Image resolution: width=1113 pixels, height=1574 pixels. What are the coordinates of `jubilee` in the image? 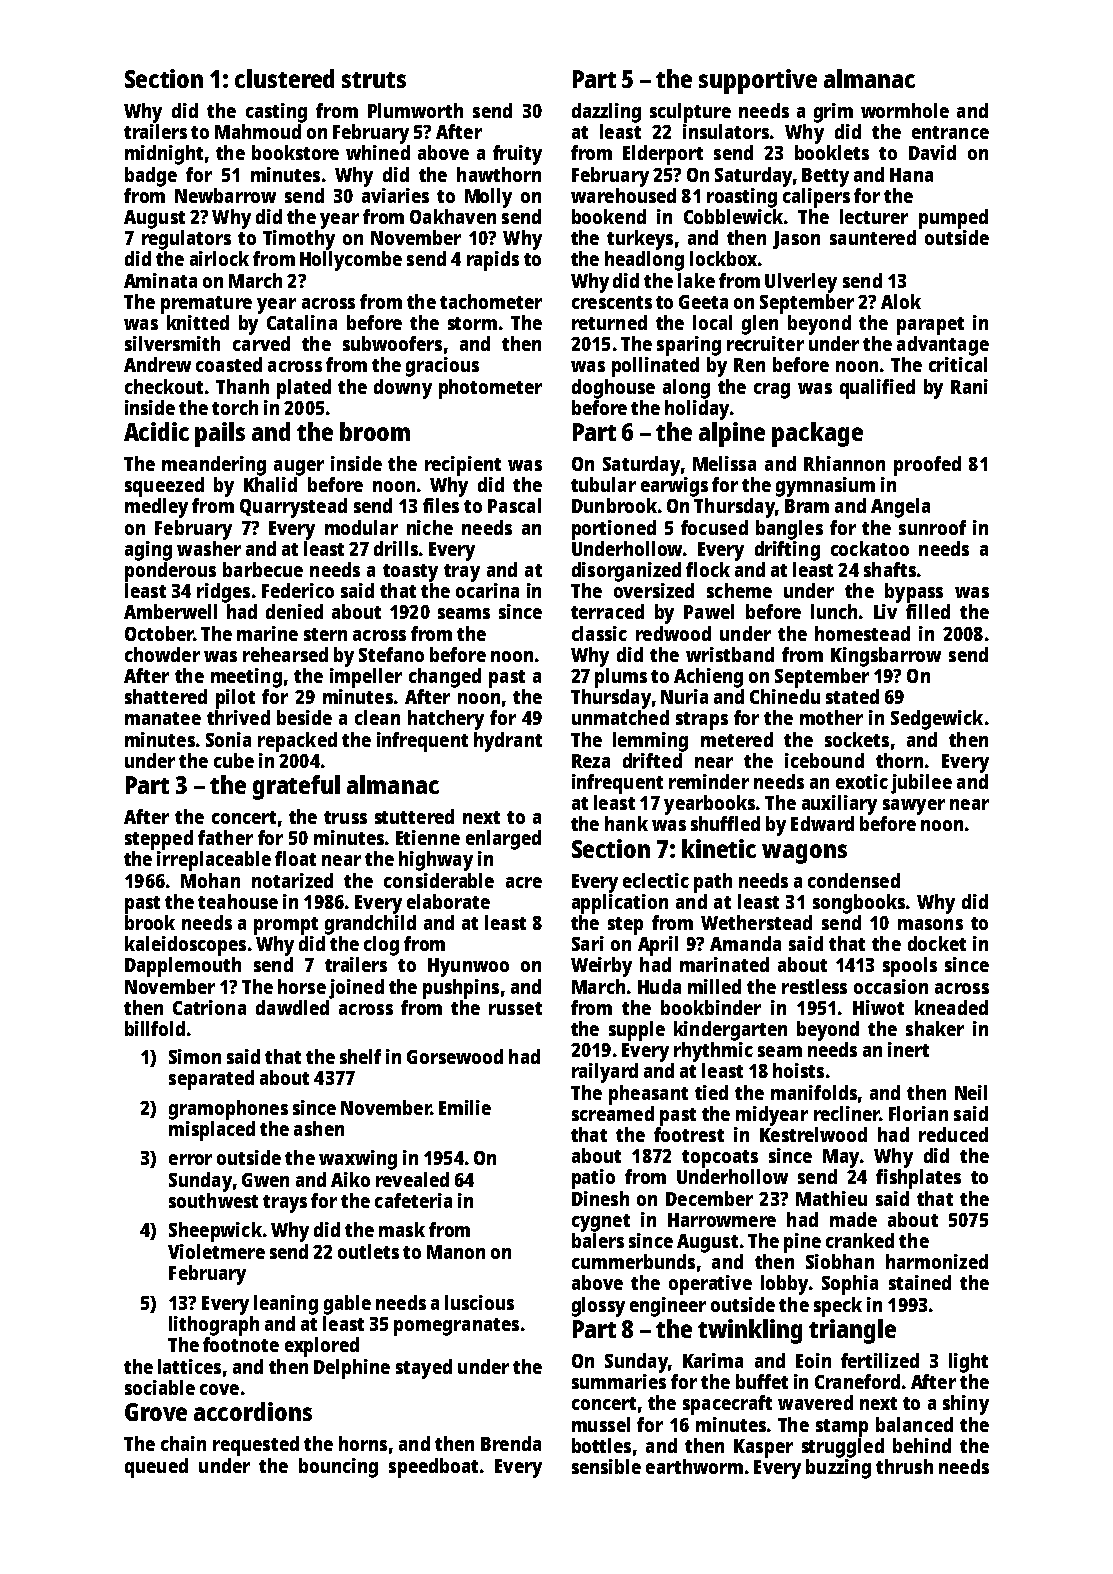 It's located at (921, 784).
